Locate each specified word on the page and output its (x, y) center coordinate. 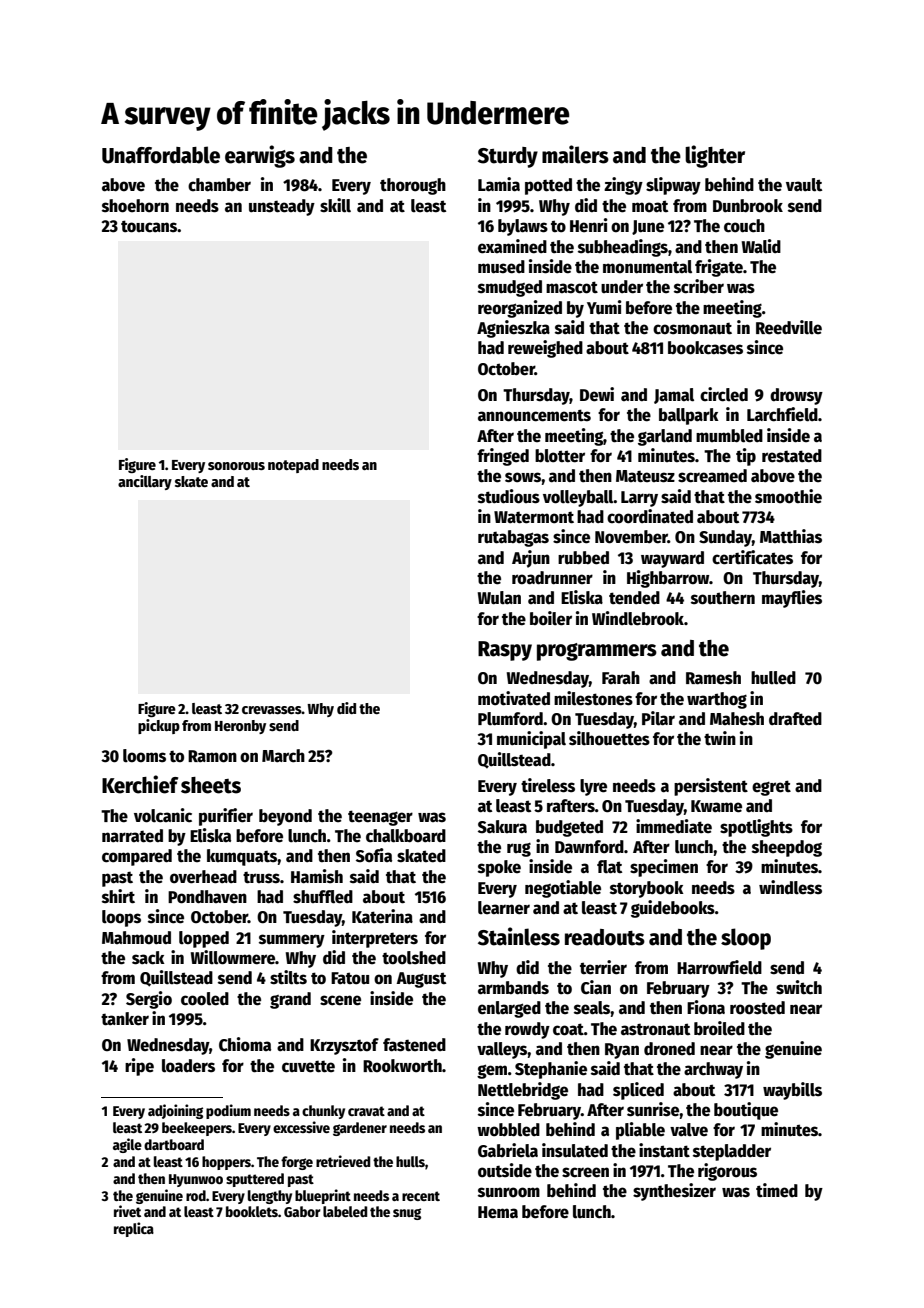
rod (196, 1195)
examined (512, 246)
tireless (548, 785)
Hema (498, 1212)
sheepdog (787, 848)
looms (144, 756)
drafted (795, 719)
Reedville (789, 327)
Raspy (505, 651)
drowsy (796, 396)
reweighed (545, 349)
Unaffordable (161, 155)
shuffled (323, 897)
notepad (293, 466)
